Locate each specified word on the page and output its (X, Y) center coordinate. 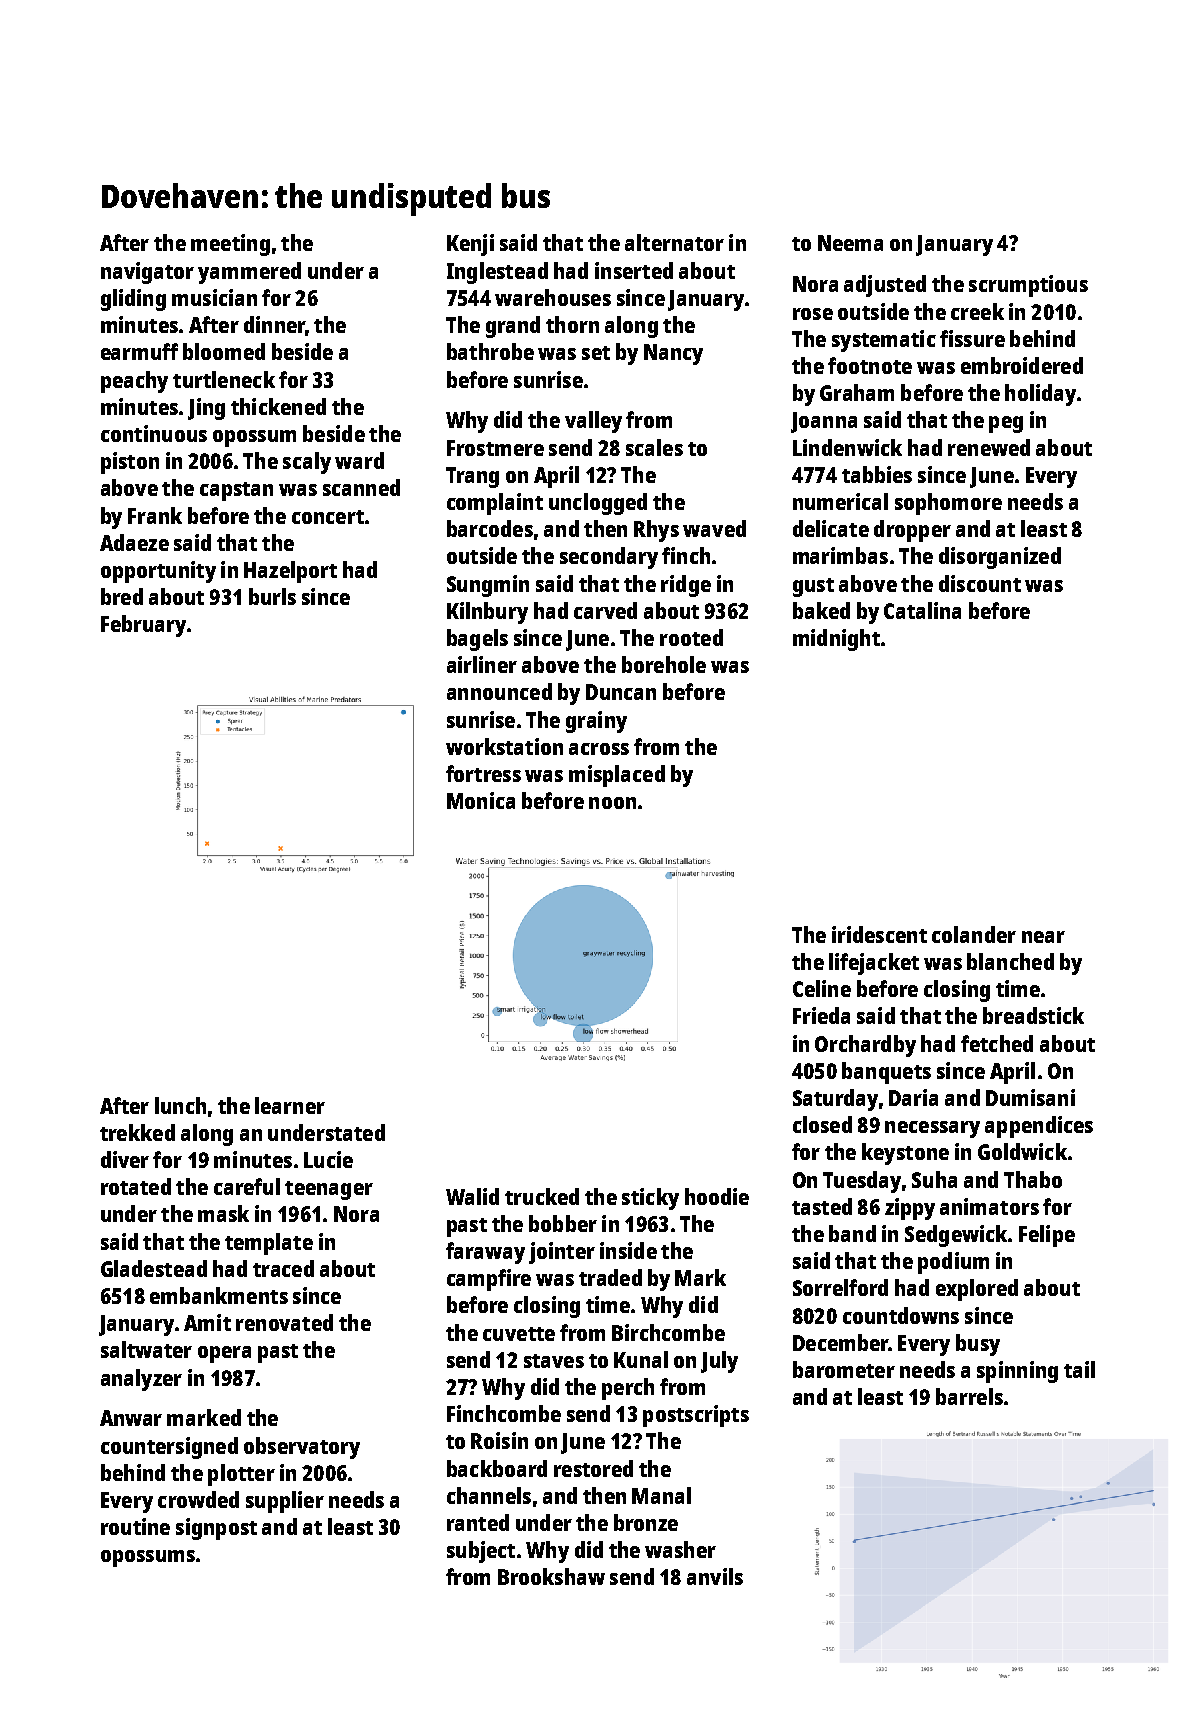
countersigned (169, 1448)
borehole (664, 664)
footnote (870, 365)
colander (974, 934)
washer (680, 1549)
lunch (180, 1105)
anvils (715, 1576)
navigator (147, 273)
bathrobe (490, 351)
